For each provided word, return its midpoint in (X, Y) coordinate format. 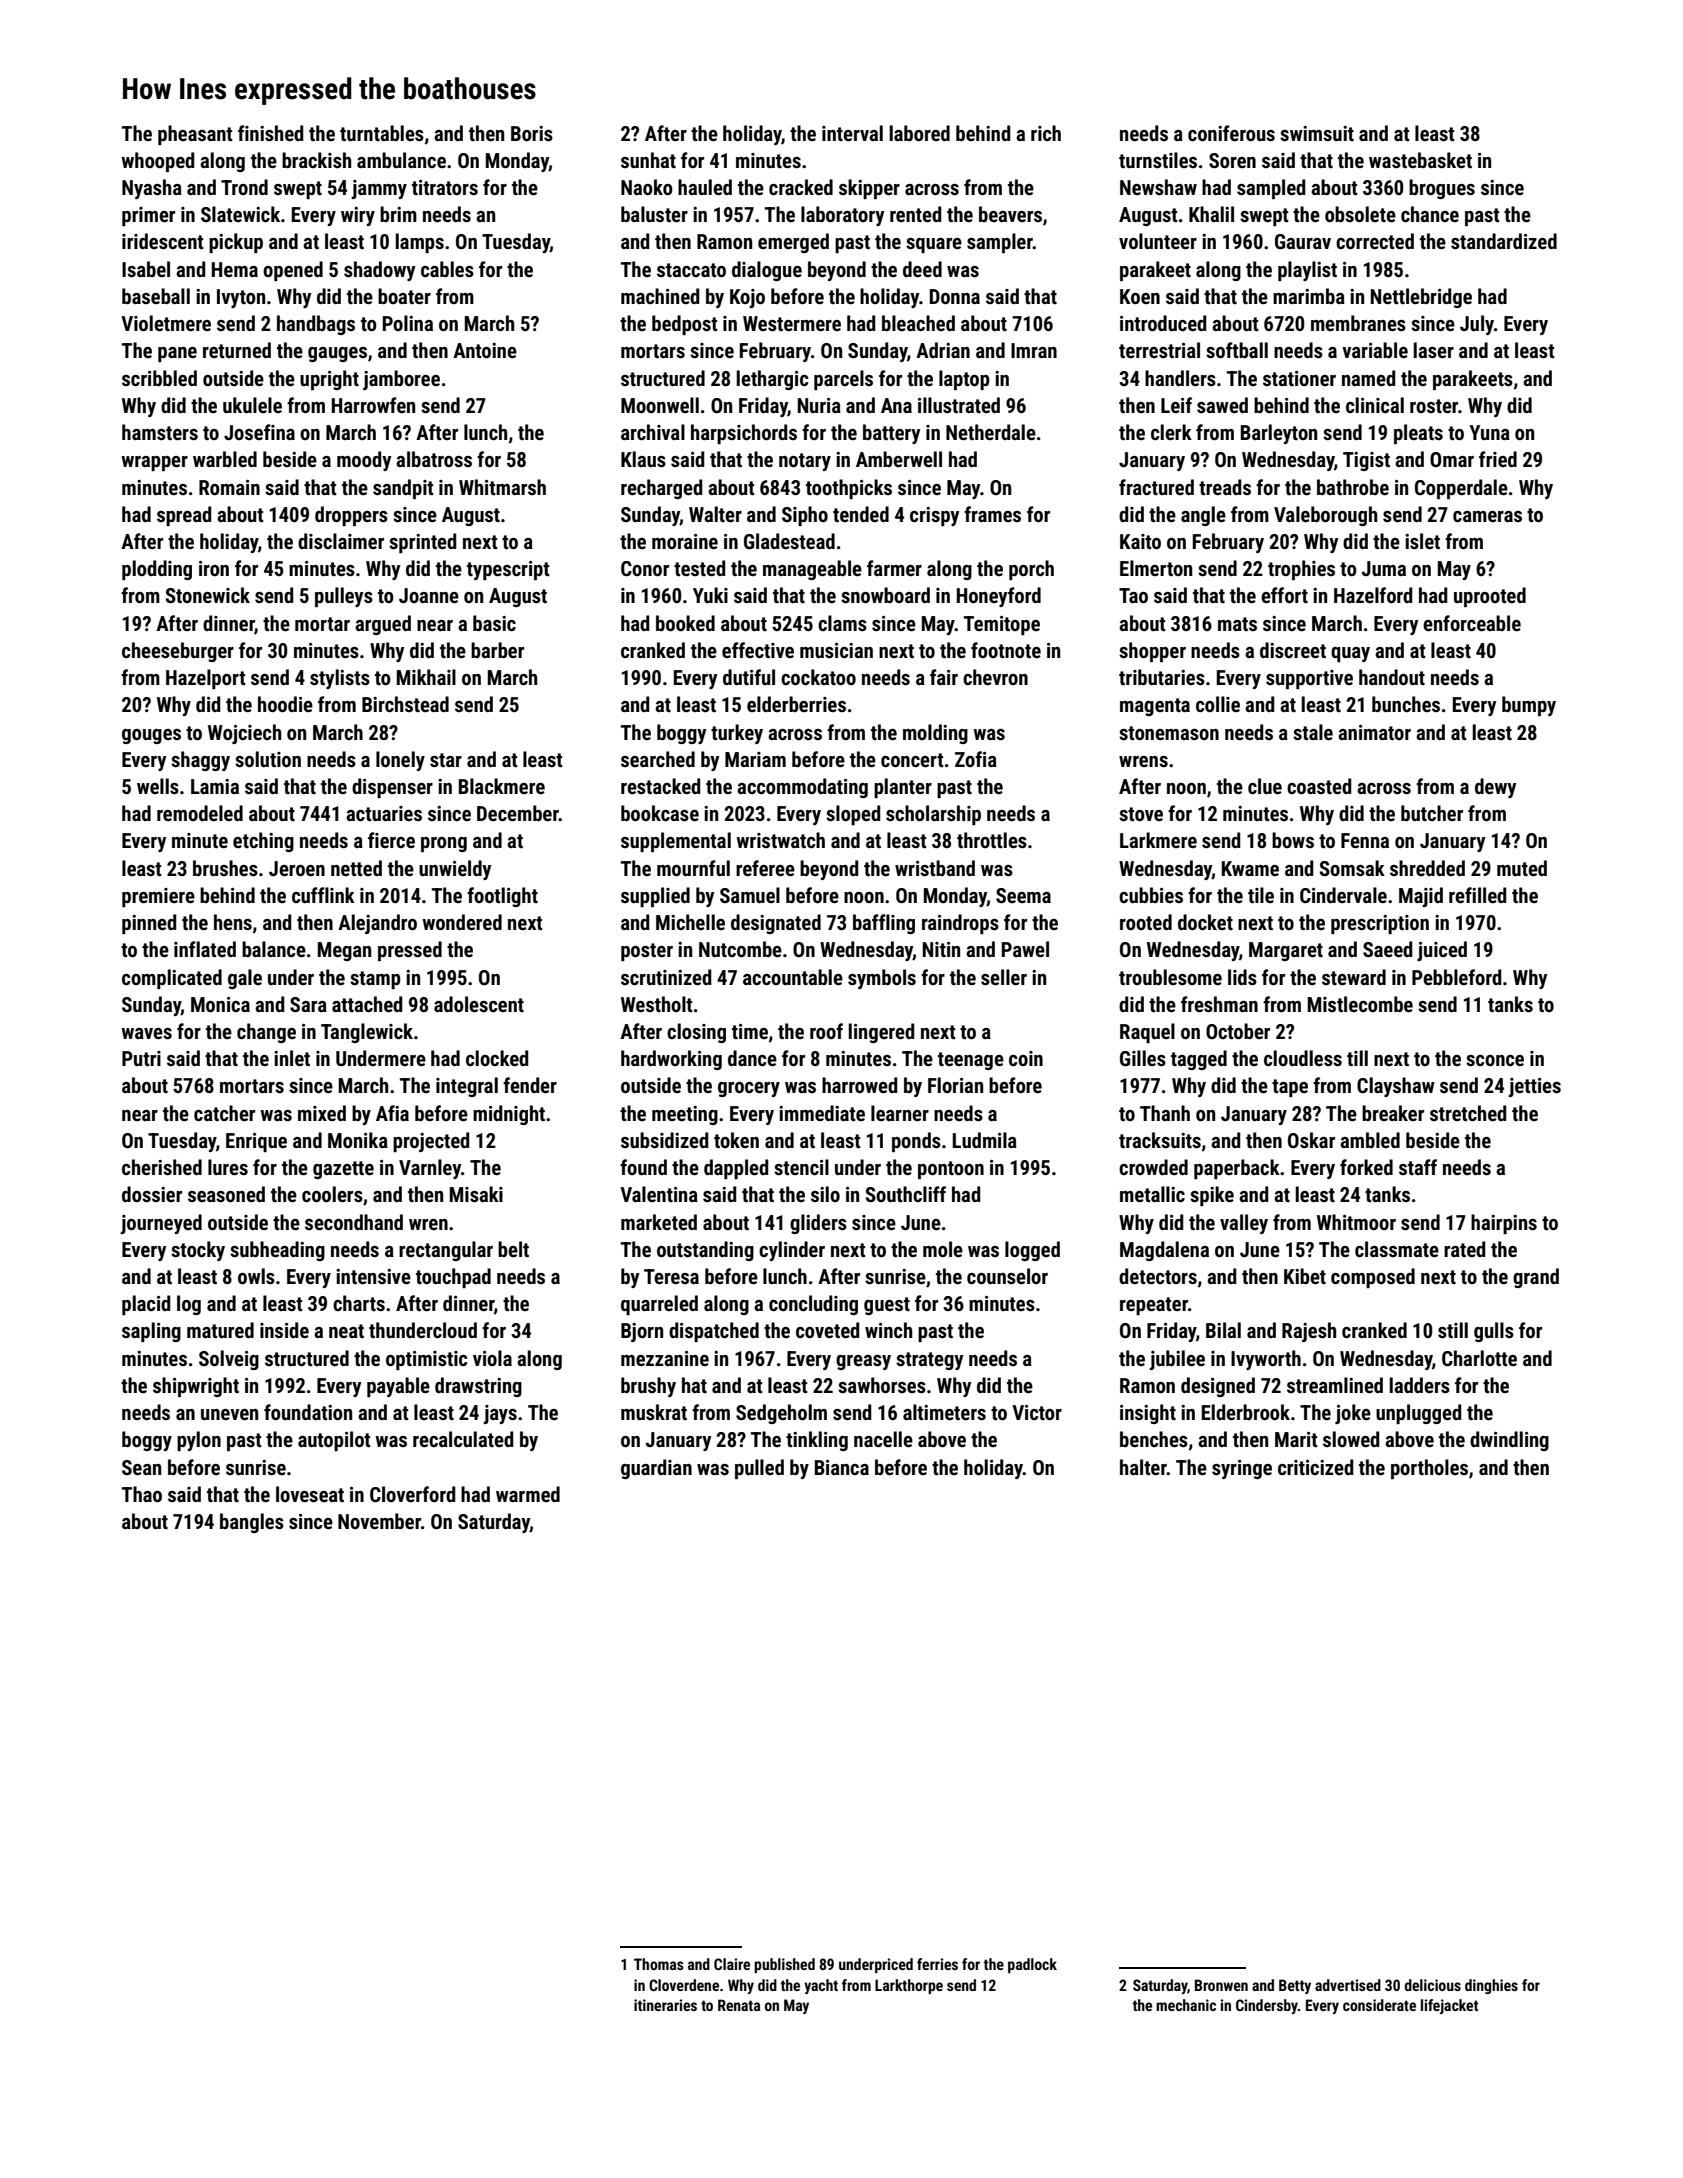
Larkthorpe (909, 1986)
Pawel (1025, 949)
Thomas (659, 1964)
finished (270, 133)
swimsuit (1317, 133)
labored (919, 133)
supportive (1309, 679)
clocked (497, 1058)
